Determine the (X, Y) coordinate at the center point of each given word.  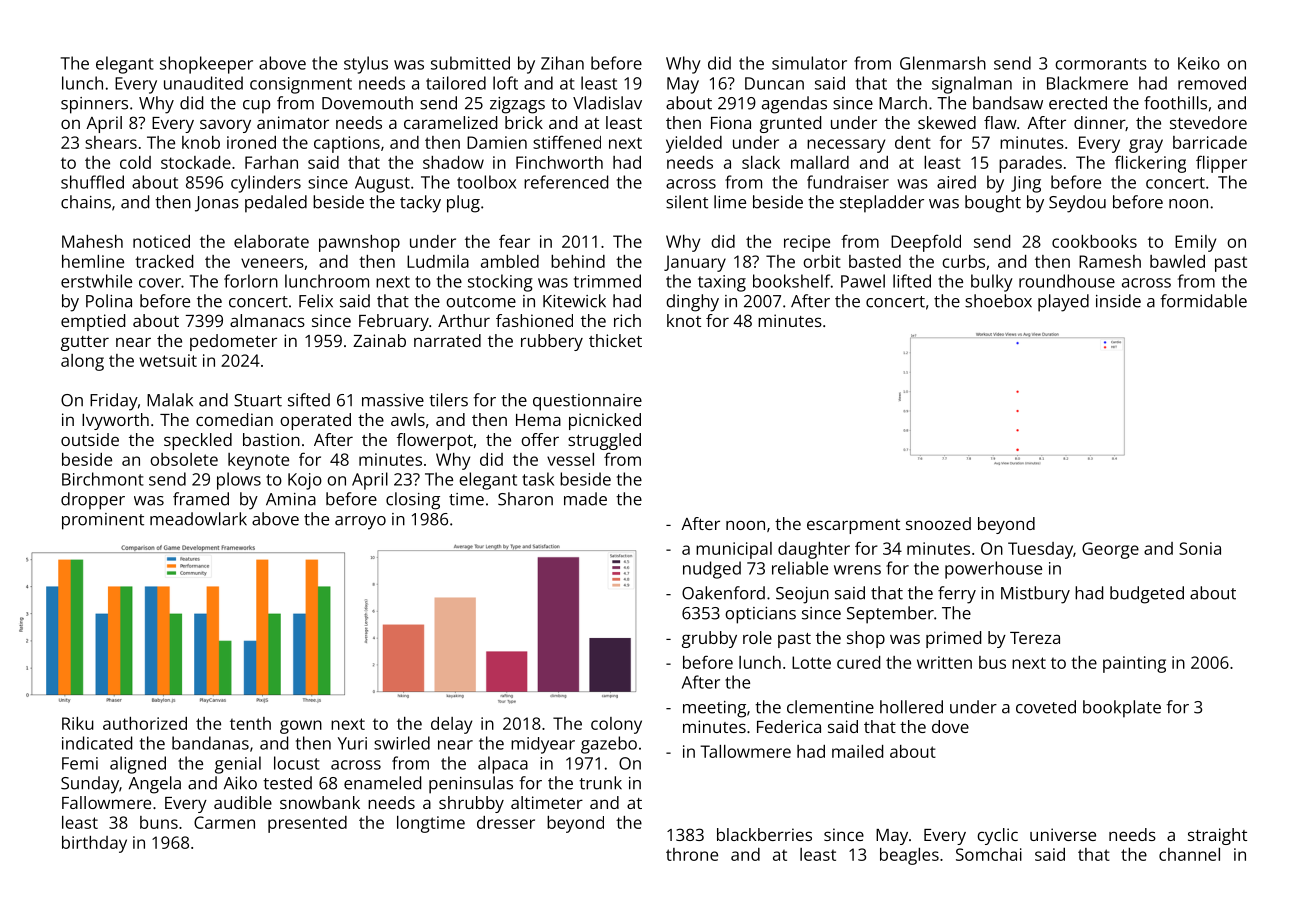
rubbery (552, 342)
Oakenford (723, 593)
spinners (94, 105)
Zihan (562, 63)
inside (1118, 301)
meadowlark (198, 519)
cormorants (1101, 64)
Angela (155, 785)
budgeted (1147, 595)
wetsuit (168, 360)
